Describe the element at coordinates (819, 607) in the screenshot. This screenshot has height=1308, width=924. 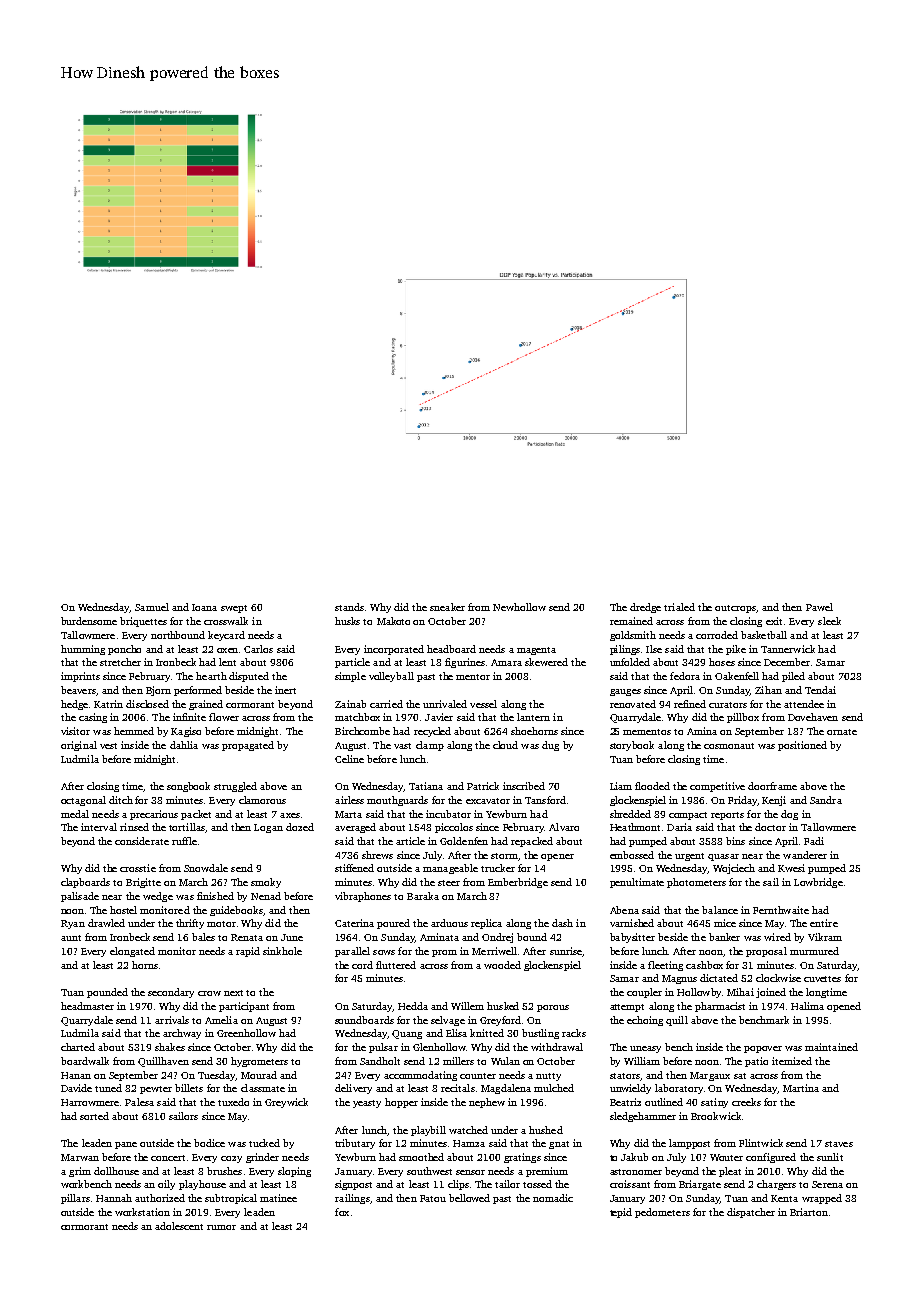
I see `Pawel` at that location.
